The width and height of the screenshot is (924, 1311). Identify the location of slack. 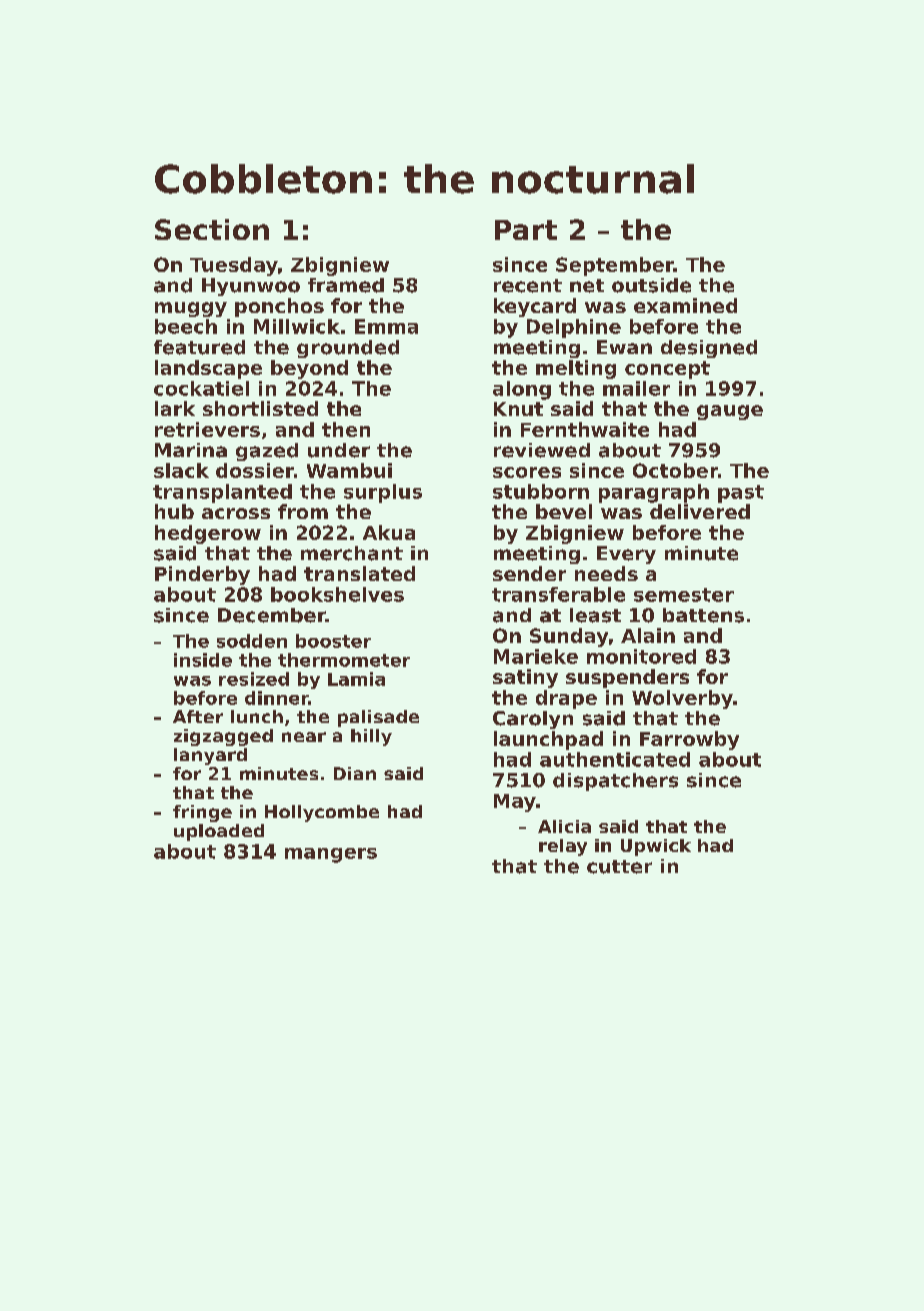
(181, 470).
